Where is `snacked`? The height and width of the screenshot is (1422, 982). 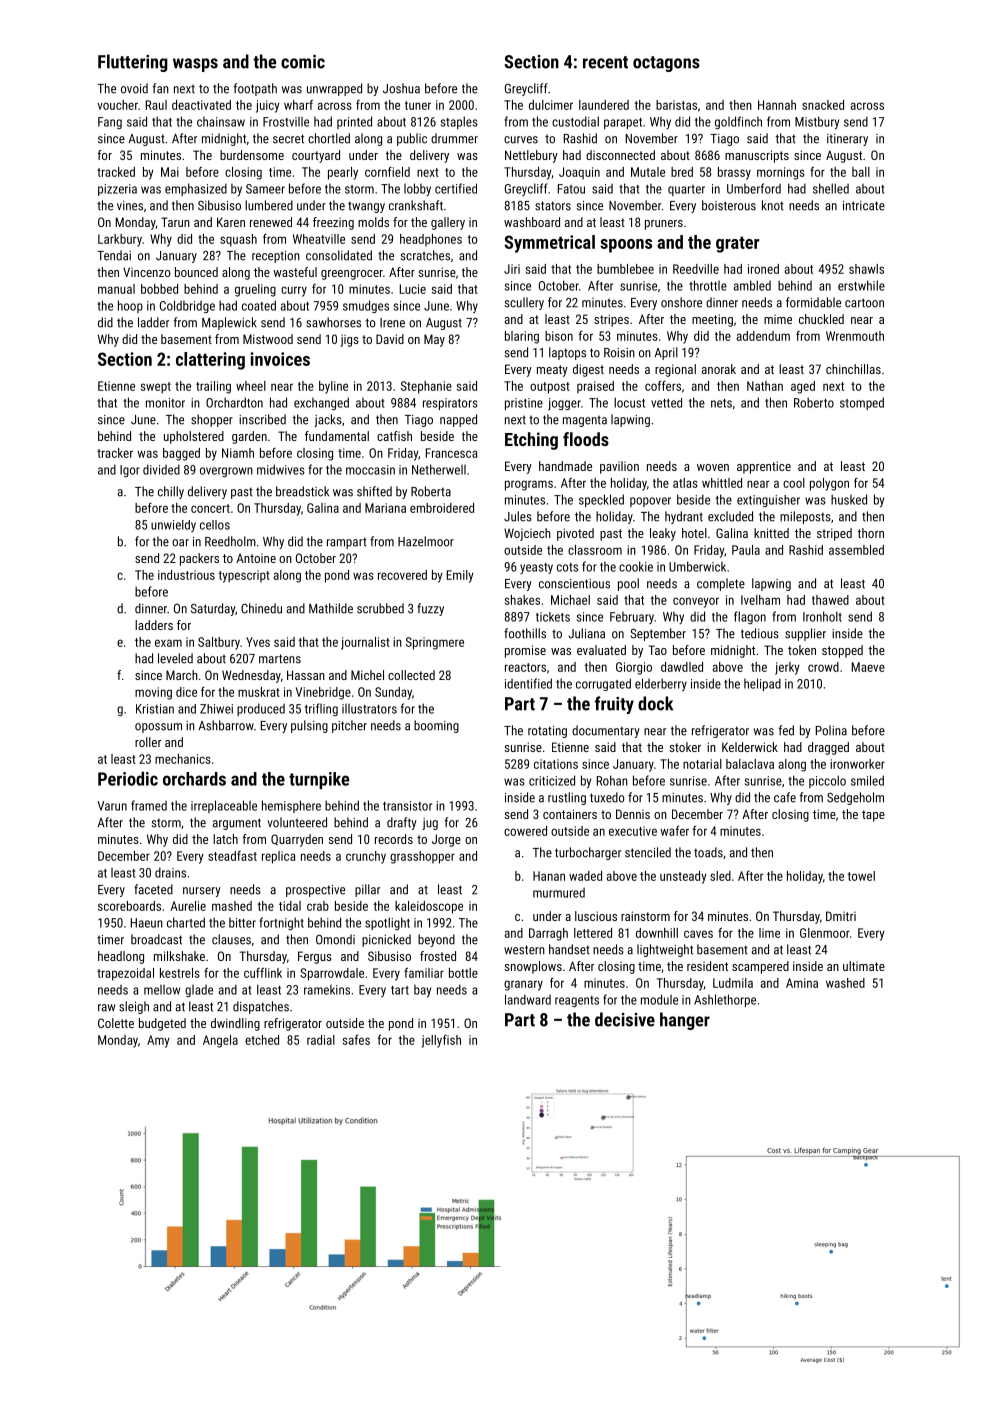 snacked is located at coordinates (823, 105).
